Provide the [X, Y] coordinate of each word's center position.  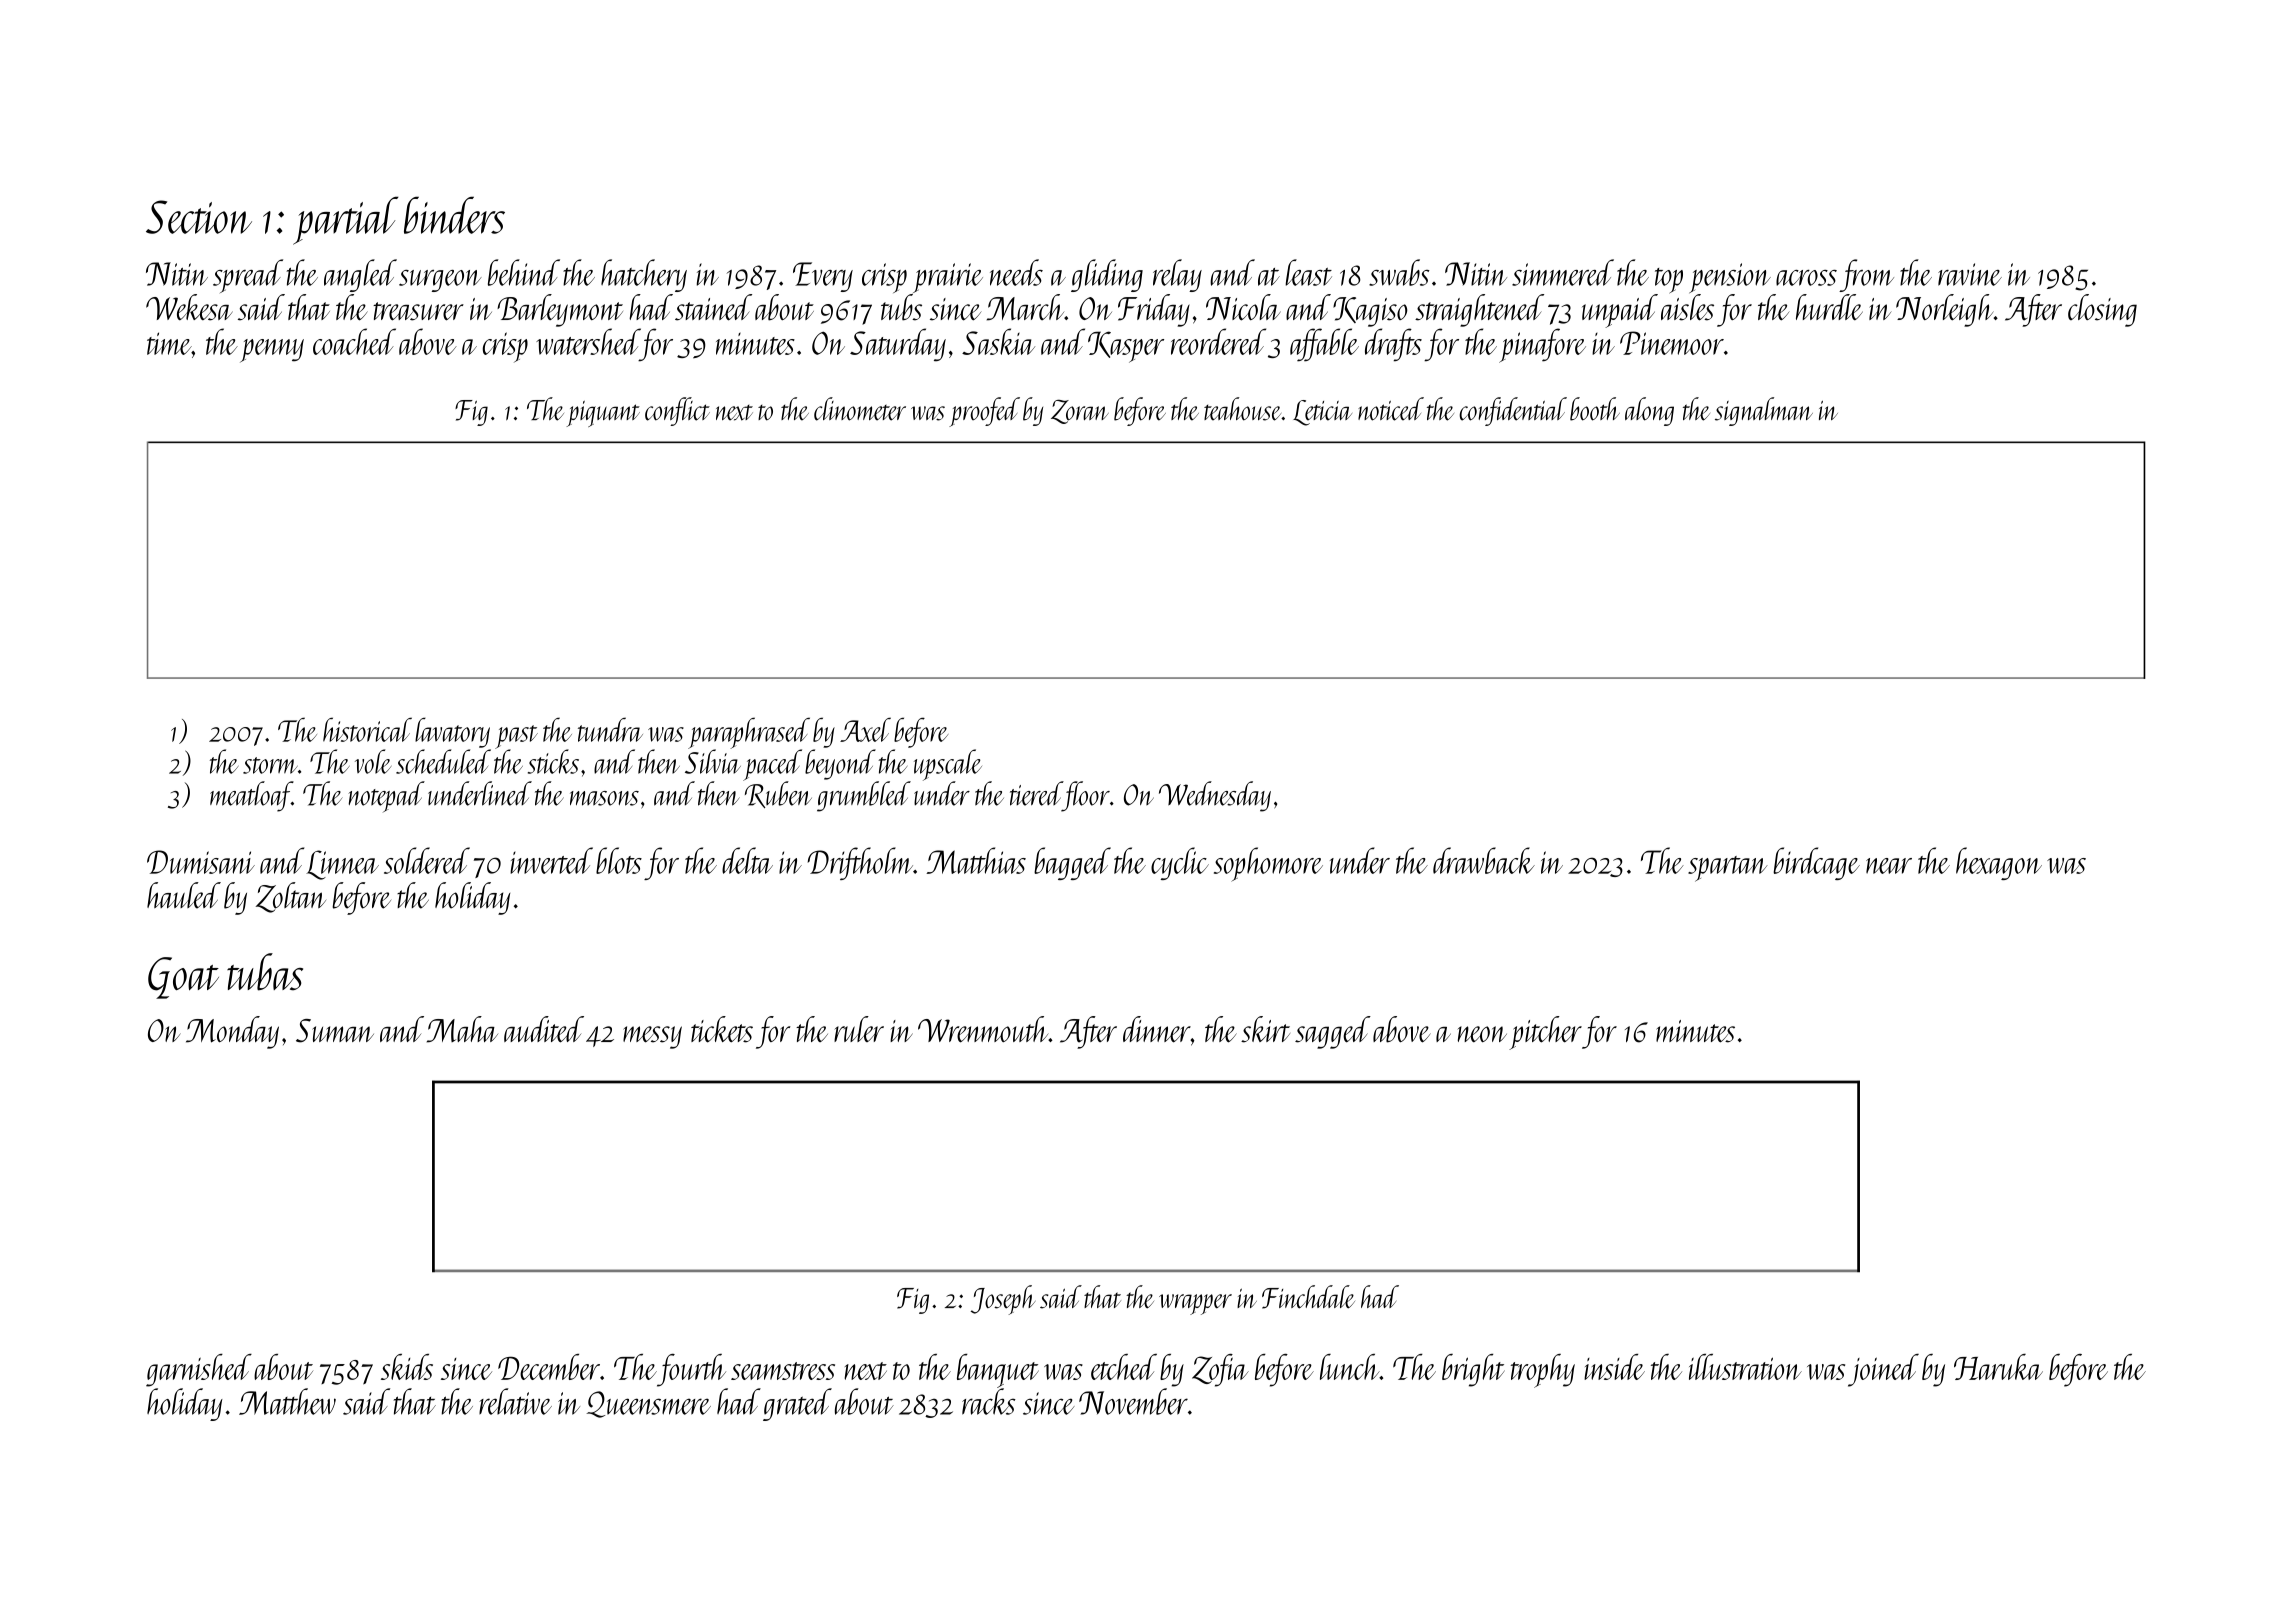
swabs [1399, 272]
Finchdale [1308, 1297]
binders [454, 215]
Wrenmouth [983, 1029]
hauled [184, 895]
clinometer [860, 409]
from [1866, 275]
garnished [199, 1370]
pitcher [1545, 1033]
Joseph [1003, 1300]
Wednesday [1215, 796]
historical [367, 729]
